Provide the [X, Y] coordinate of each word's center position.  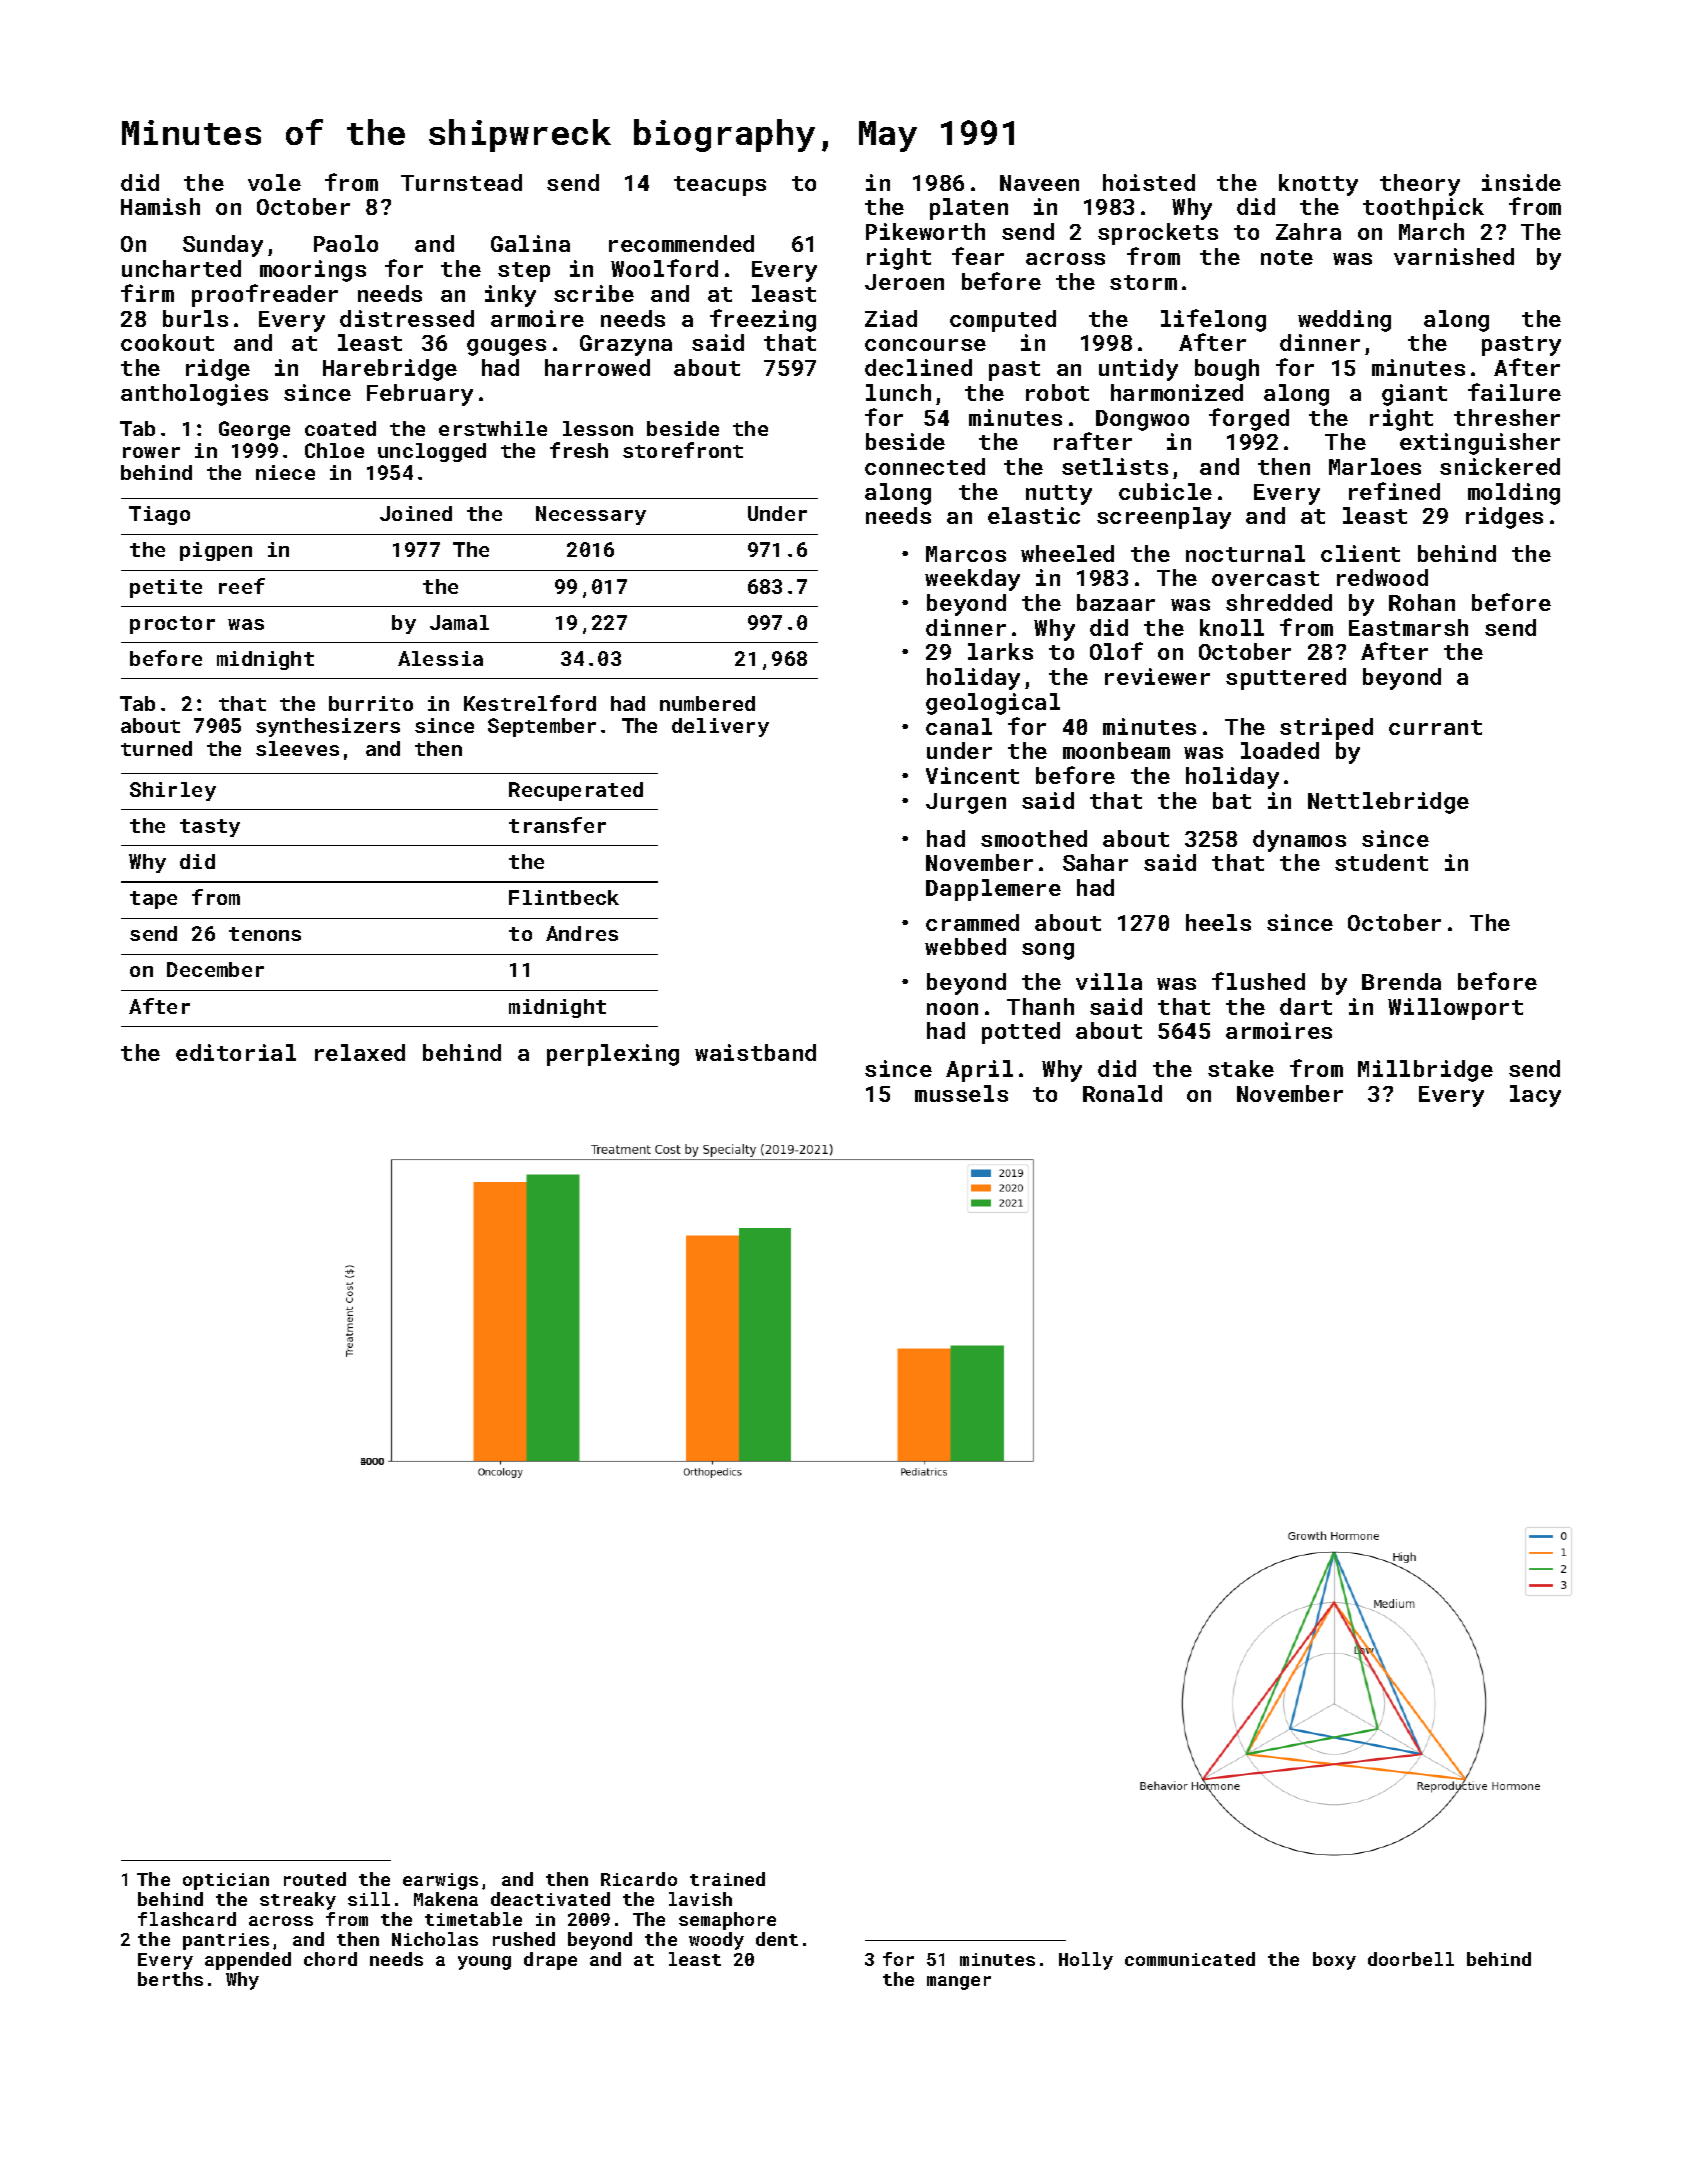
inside [1521, 182]
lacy [1535, 1096]
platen [969, 209]
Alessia [440, 658]
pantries [226, 1941]
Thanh [1040, 1006]
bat [1232, 800]
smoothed [1034, 838]
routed [315, 1879]
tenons [265, 934]
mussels [961, 1093]
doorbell [1411, 1959]
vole [274, 182]
